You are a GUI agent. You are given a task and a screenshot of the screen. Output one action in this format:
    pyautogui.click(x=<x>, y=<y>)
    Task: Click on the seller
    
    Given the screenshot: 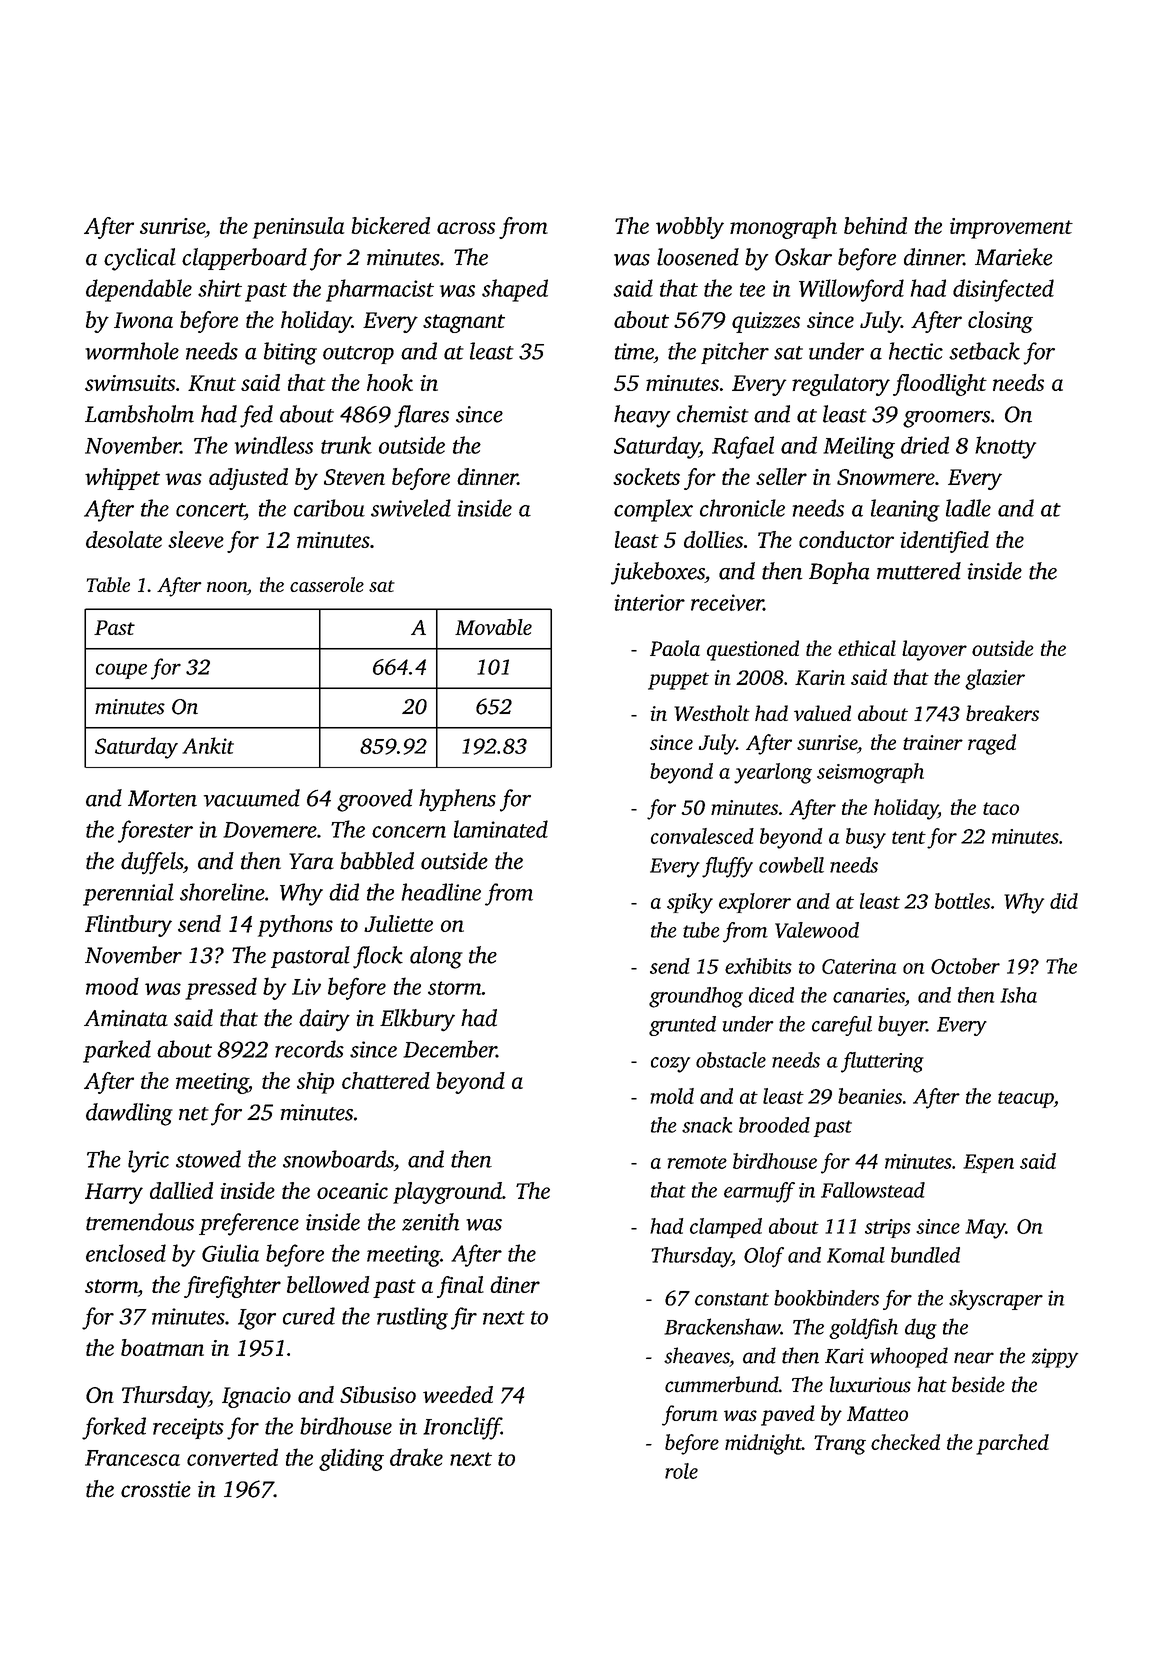 What is the action you would take?
    pyautogui.click(x=781, y=476)
